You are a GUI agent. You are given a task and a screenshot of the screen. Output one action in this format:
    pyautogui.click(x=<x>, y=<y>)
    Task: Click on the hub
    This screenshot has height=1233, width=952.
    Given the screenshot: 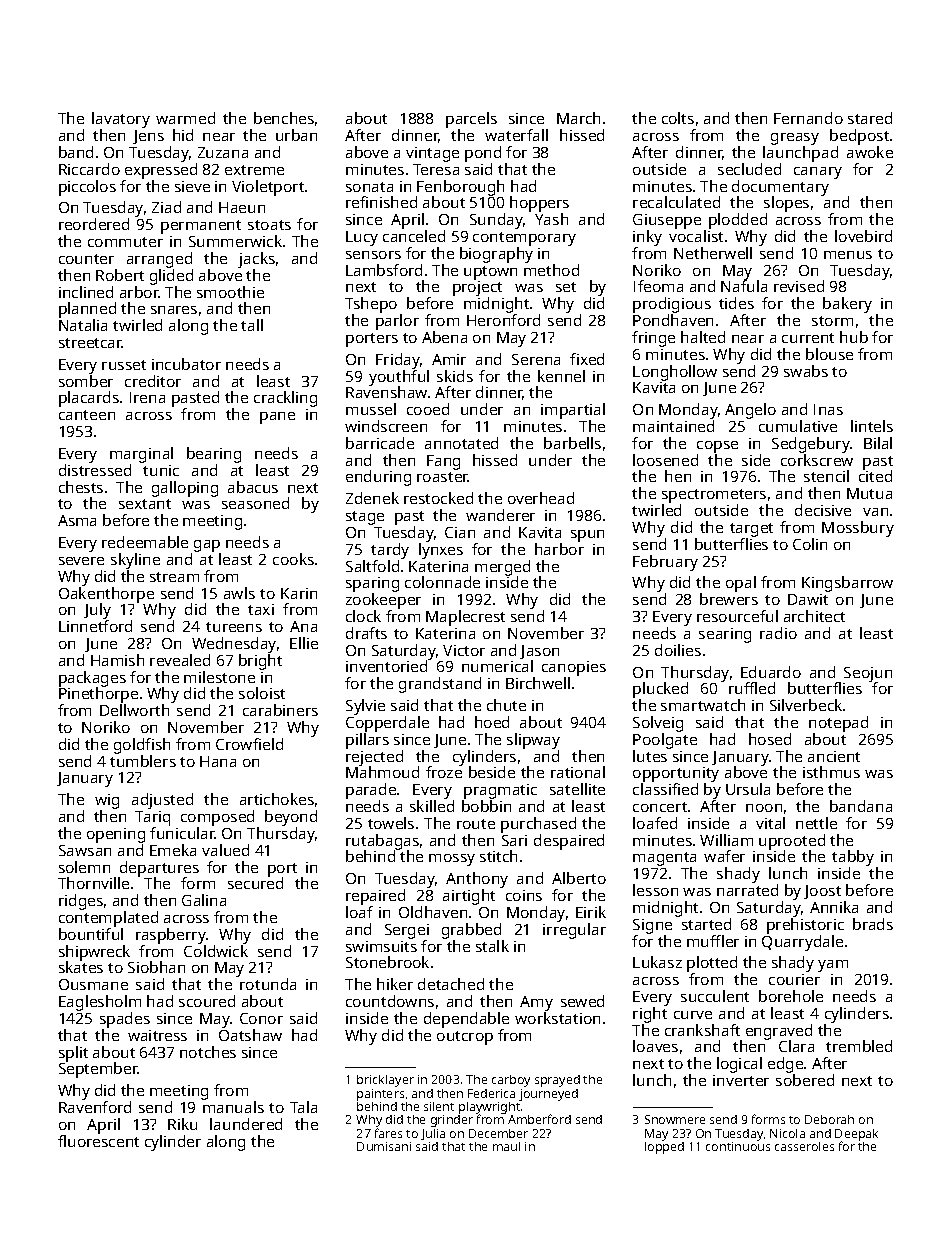 What is the action you would take?
    pyautogui.click(x=854, y=337)
